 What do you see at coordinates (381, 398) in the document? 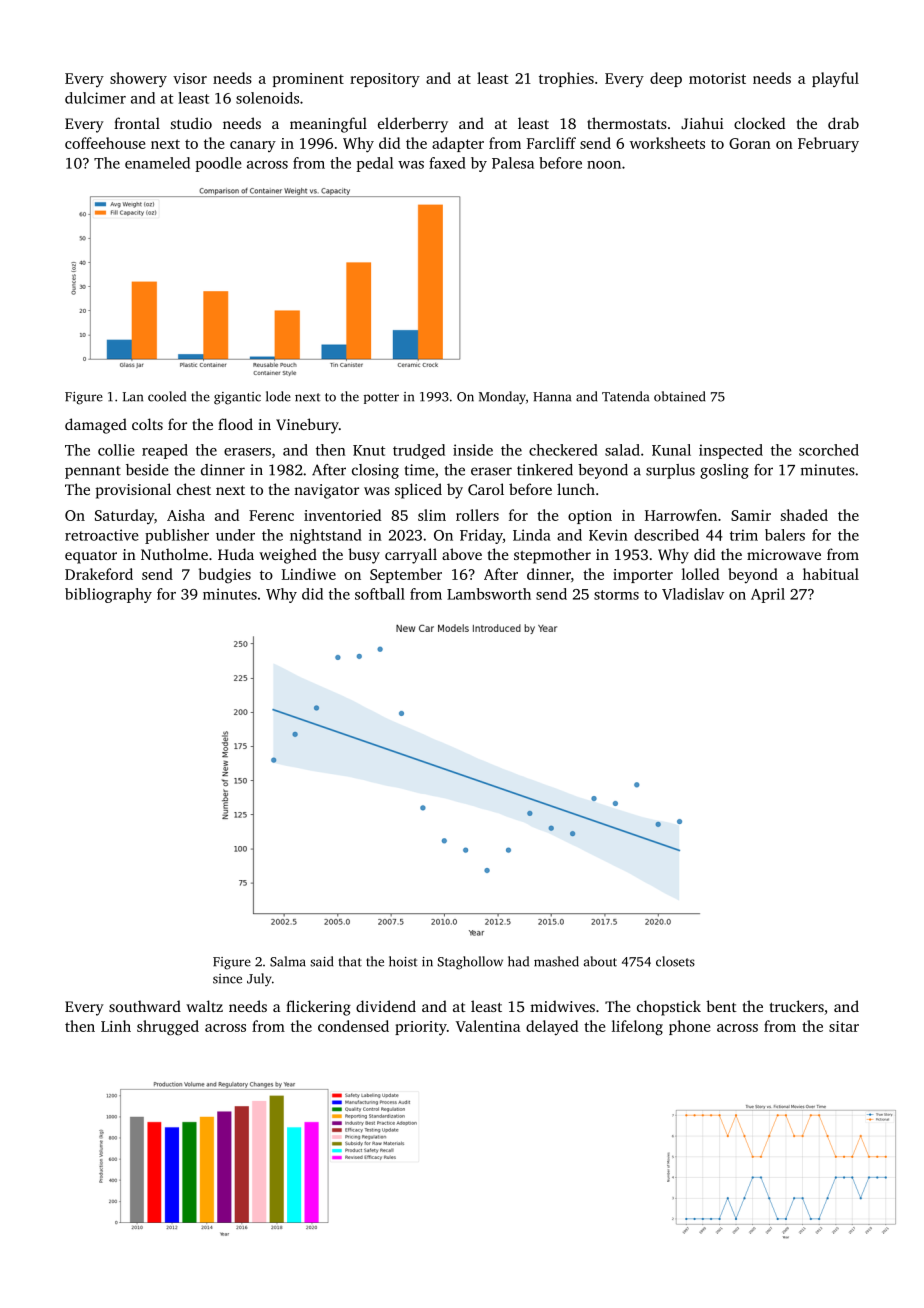
I see `potter` at bounding box center [381, 398].
